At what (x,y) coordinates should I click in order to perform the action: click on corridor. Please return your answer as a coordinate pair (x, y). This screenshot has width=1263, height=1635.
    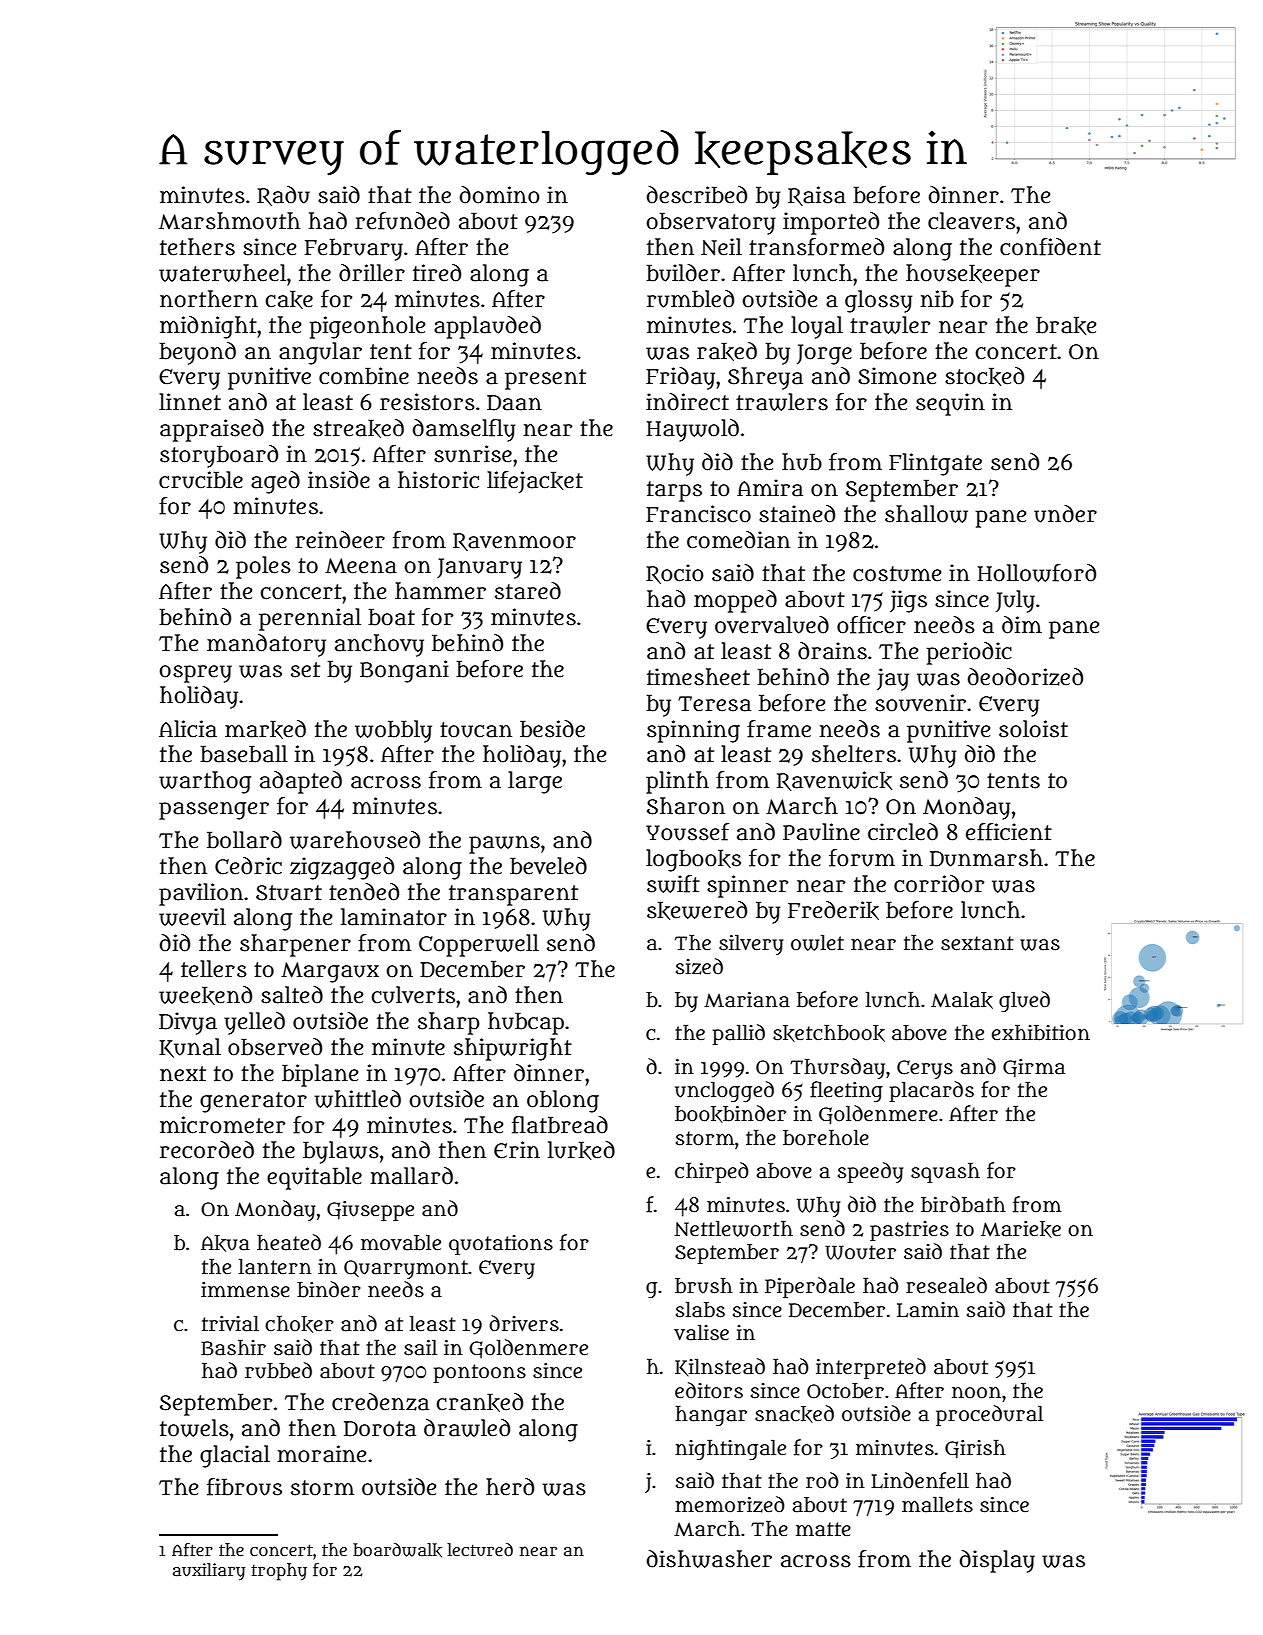
    Looking at the image, I should click on (939, 884).
